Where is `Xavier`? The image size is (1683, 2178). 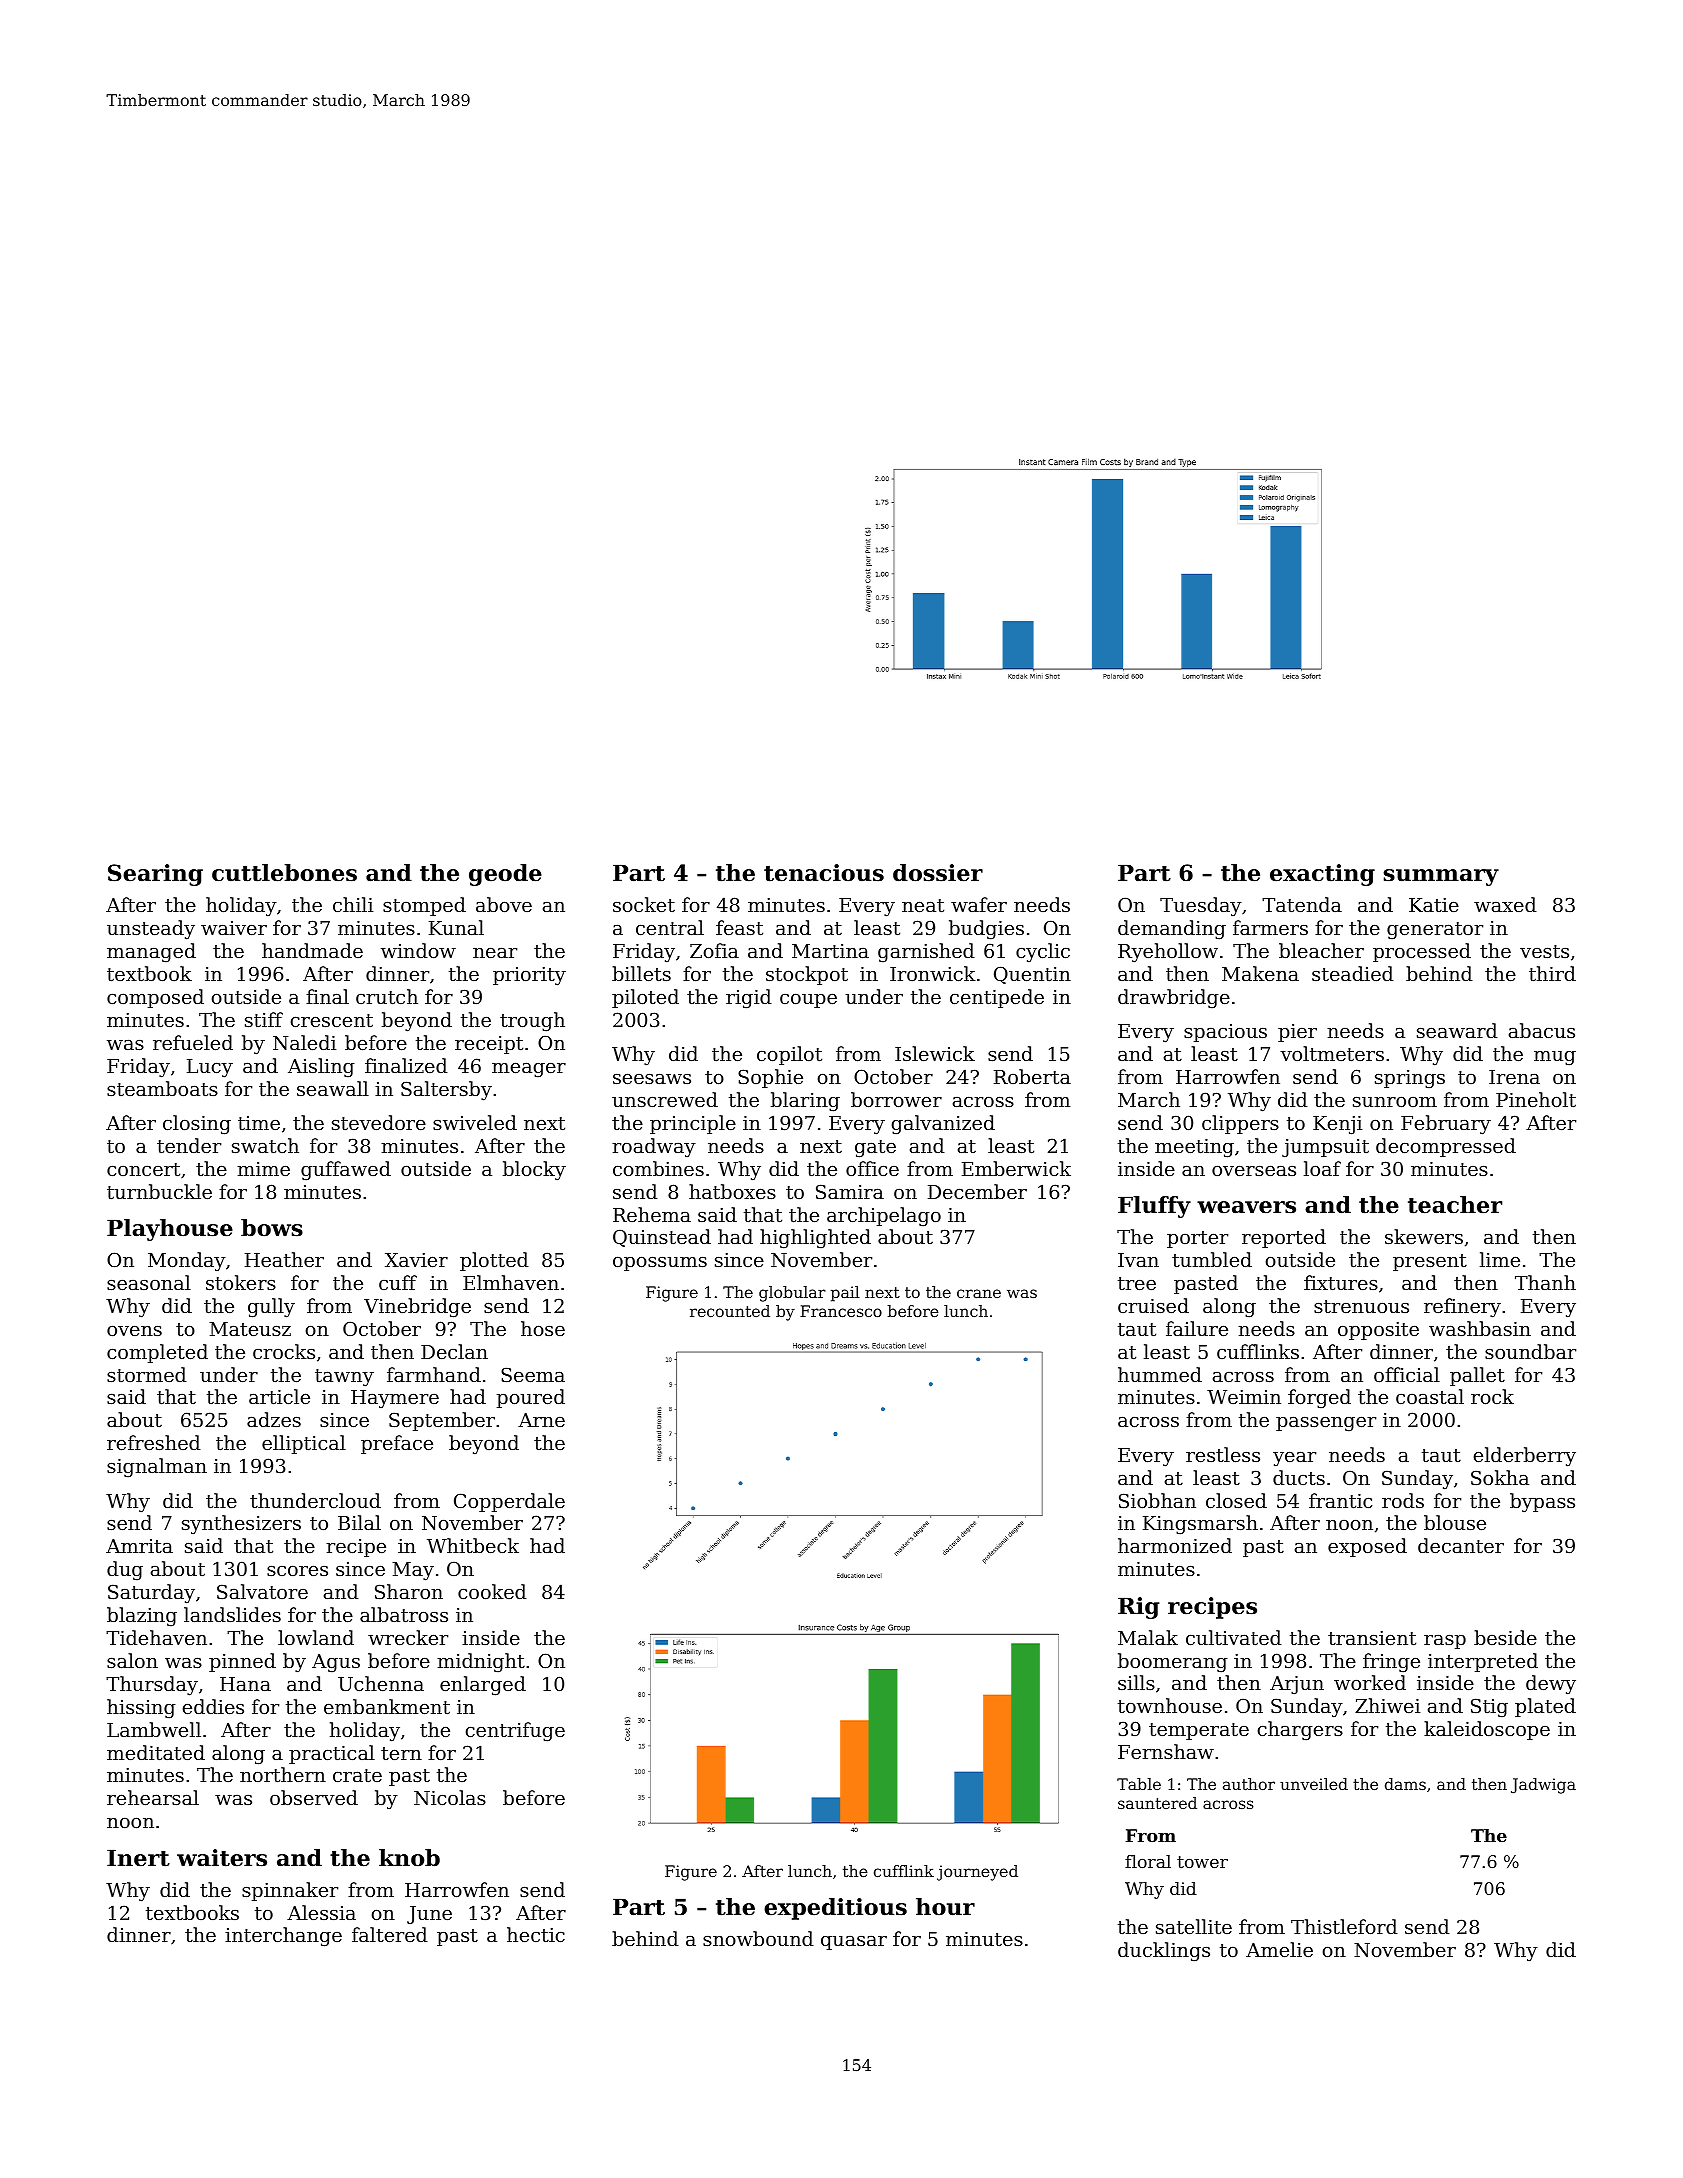 Xavier is located at coordinates (416, 1260).
